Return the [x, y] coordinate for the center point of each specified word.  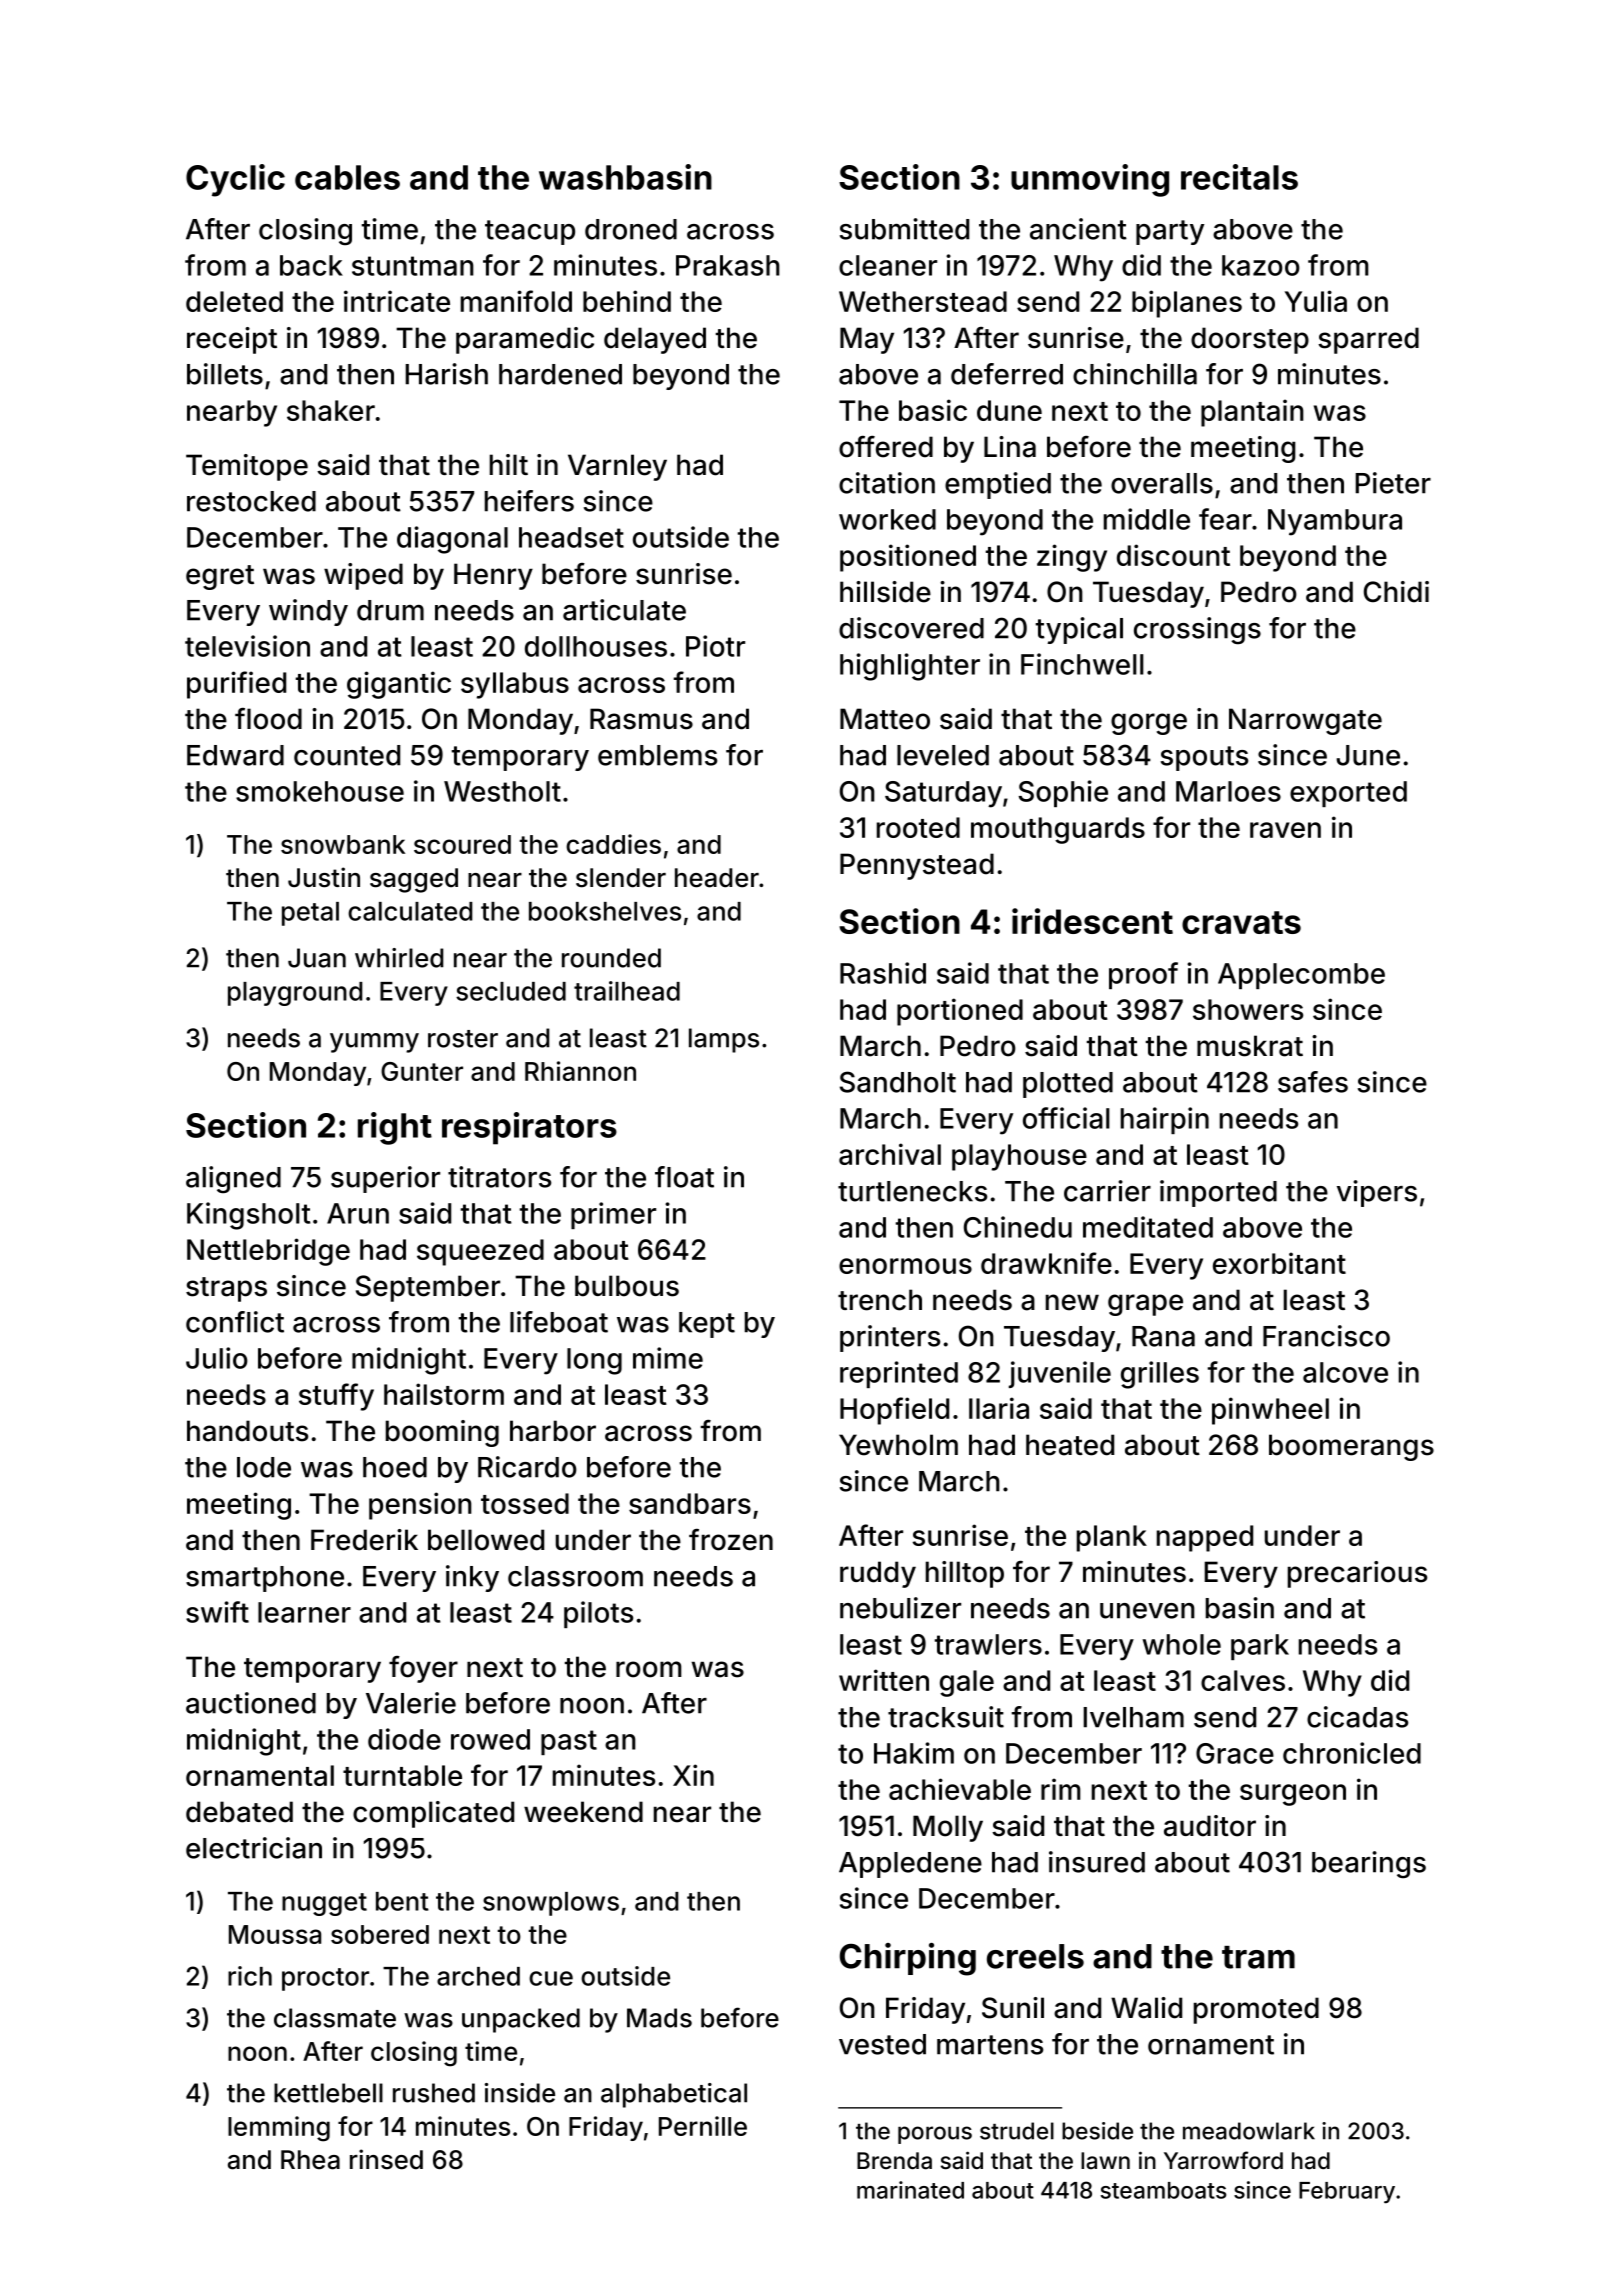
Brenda [894, 2161]
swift [217, 1612]
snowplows [551, 1904]
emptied [998, 485]
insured [1097, 1862]
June [1368, 755]
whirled [399, 958]
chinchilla [1135, 374]
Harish [446, 374]
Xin [693, 1775]
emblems [657, 755]
